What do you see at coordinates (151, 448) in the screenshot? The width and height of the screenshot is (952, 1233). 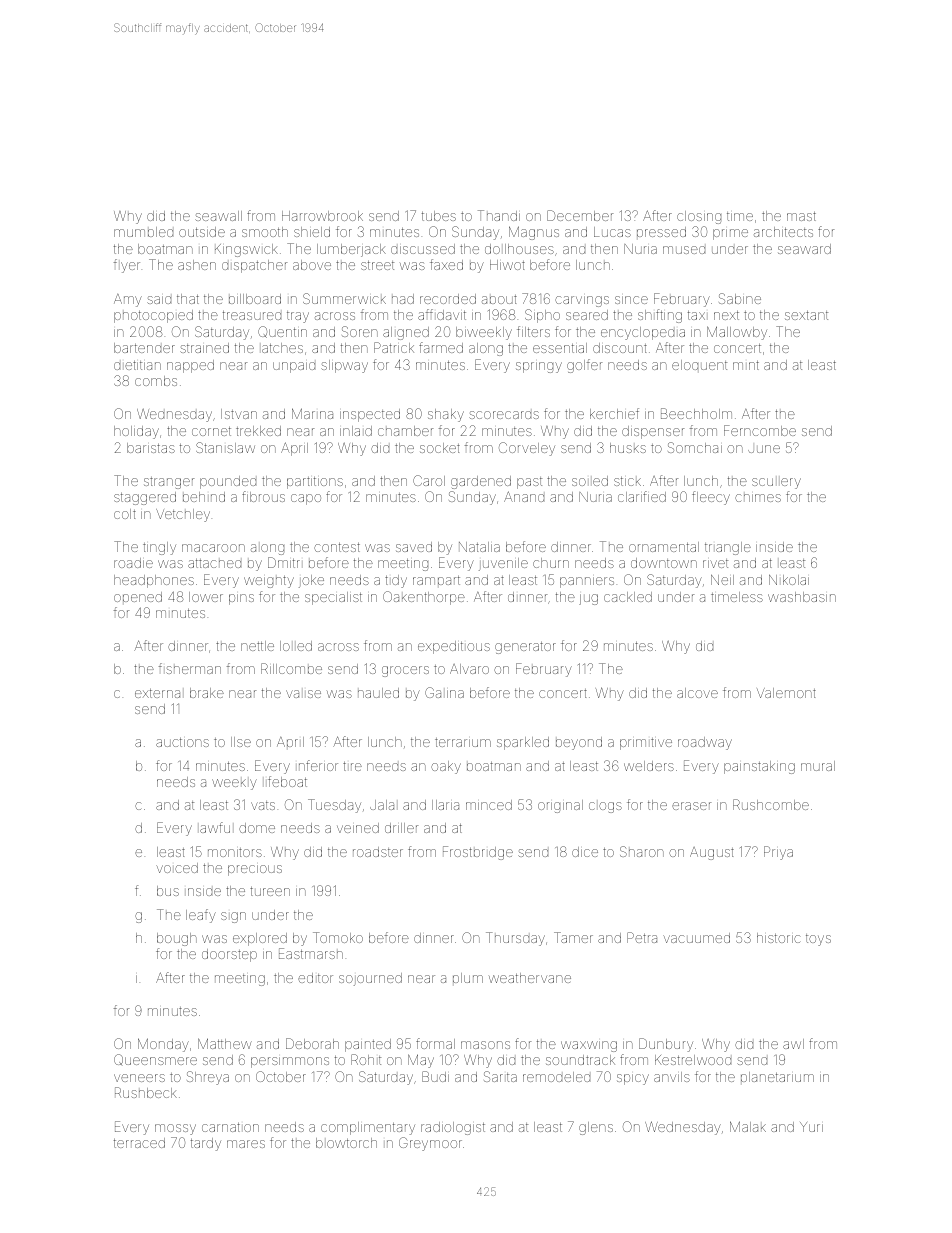 I see `baristas` at bounding box center [151, 448].
